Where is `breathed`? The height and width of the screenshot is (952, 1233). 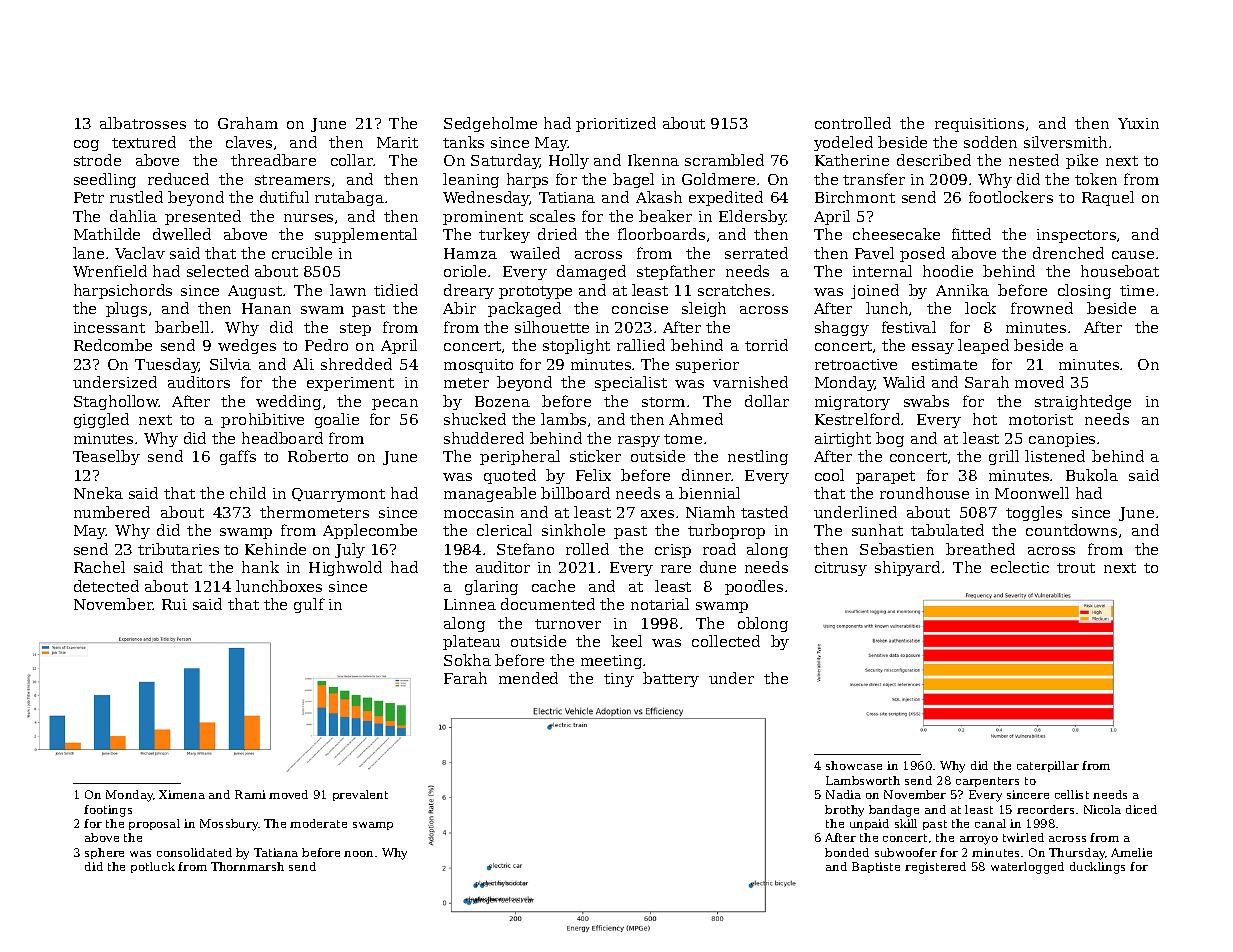
breathed is located at coordinates (980, 549).
